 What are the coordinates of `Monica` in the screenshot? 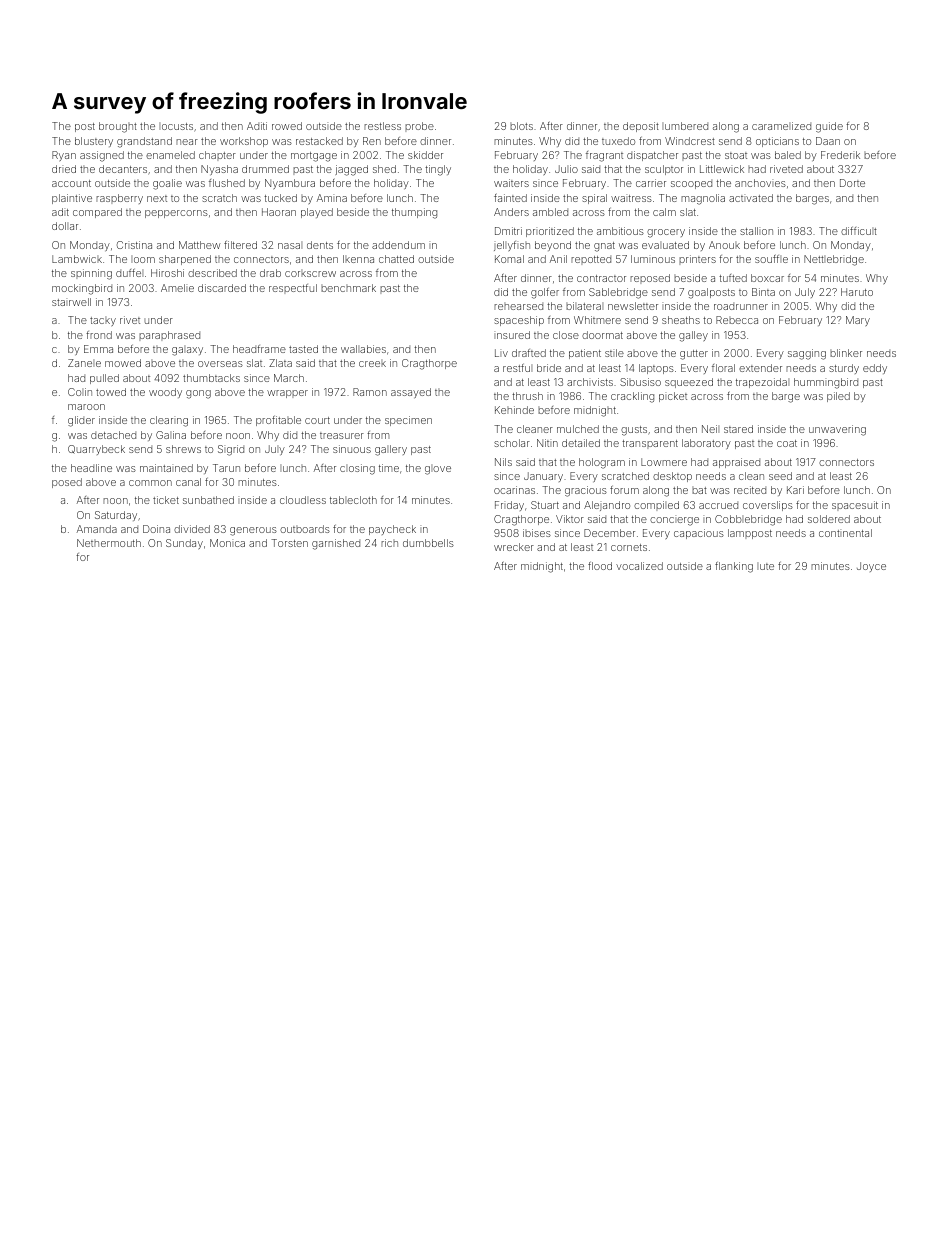 It's located at (227, 543).
